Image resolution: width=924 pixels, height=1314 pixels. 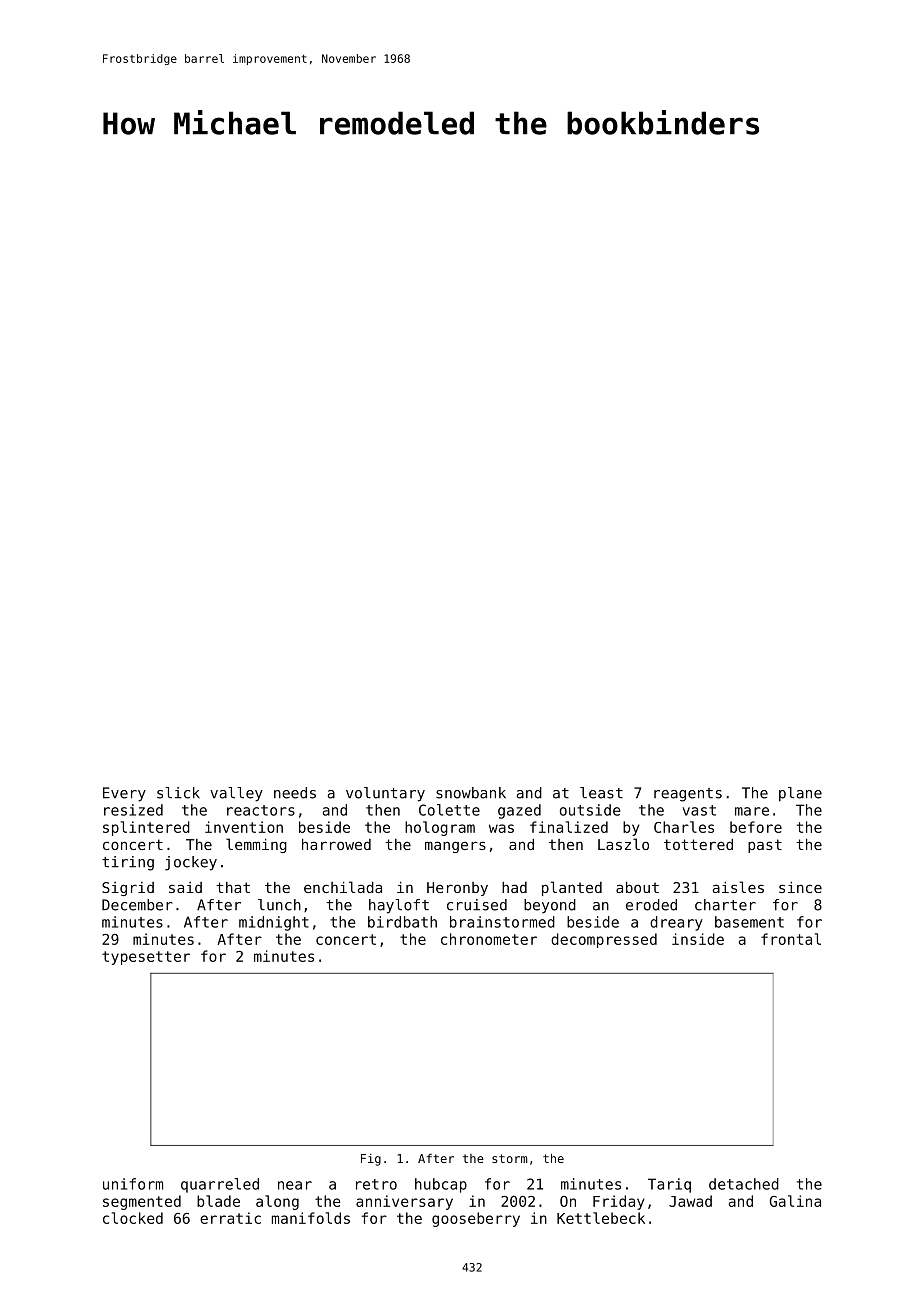 I want to click on slick, so click(x=178, y=793).
